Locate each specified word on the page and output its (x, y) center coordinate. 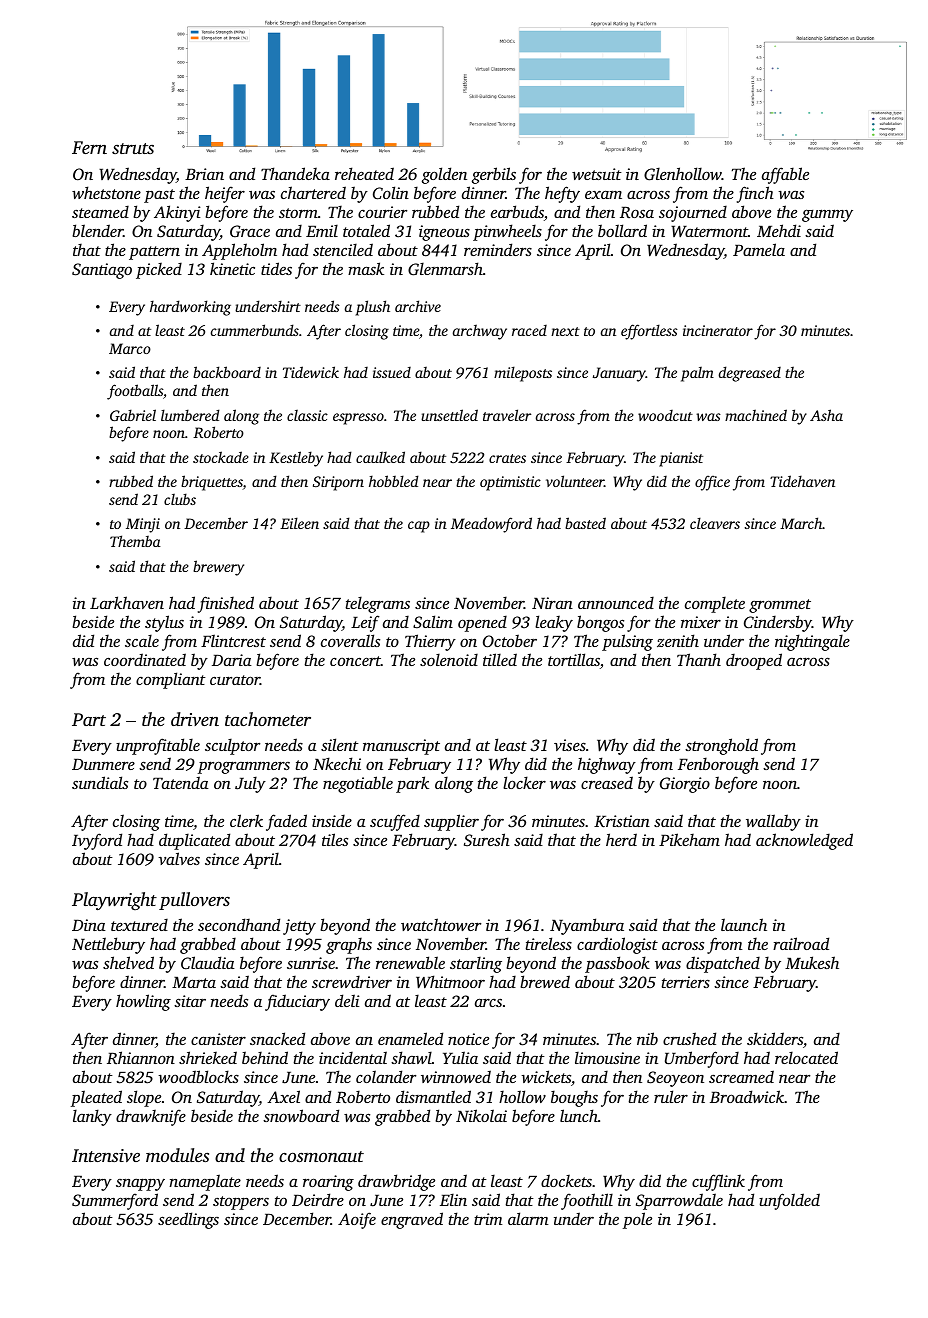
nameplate (205, 1182)
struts (133, 148)
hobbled (394, 481)
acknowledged (804, 841)
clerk (246, 820)
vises (570, 745)
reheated (364, 173)
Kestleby (296, 459)
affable (785, 175)
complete (715, 604)
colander (386, 1076)
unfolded (789, 1201)
